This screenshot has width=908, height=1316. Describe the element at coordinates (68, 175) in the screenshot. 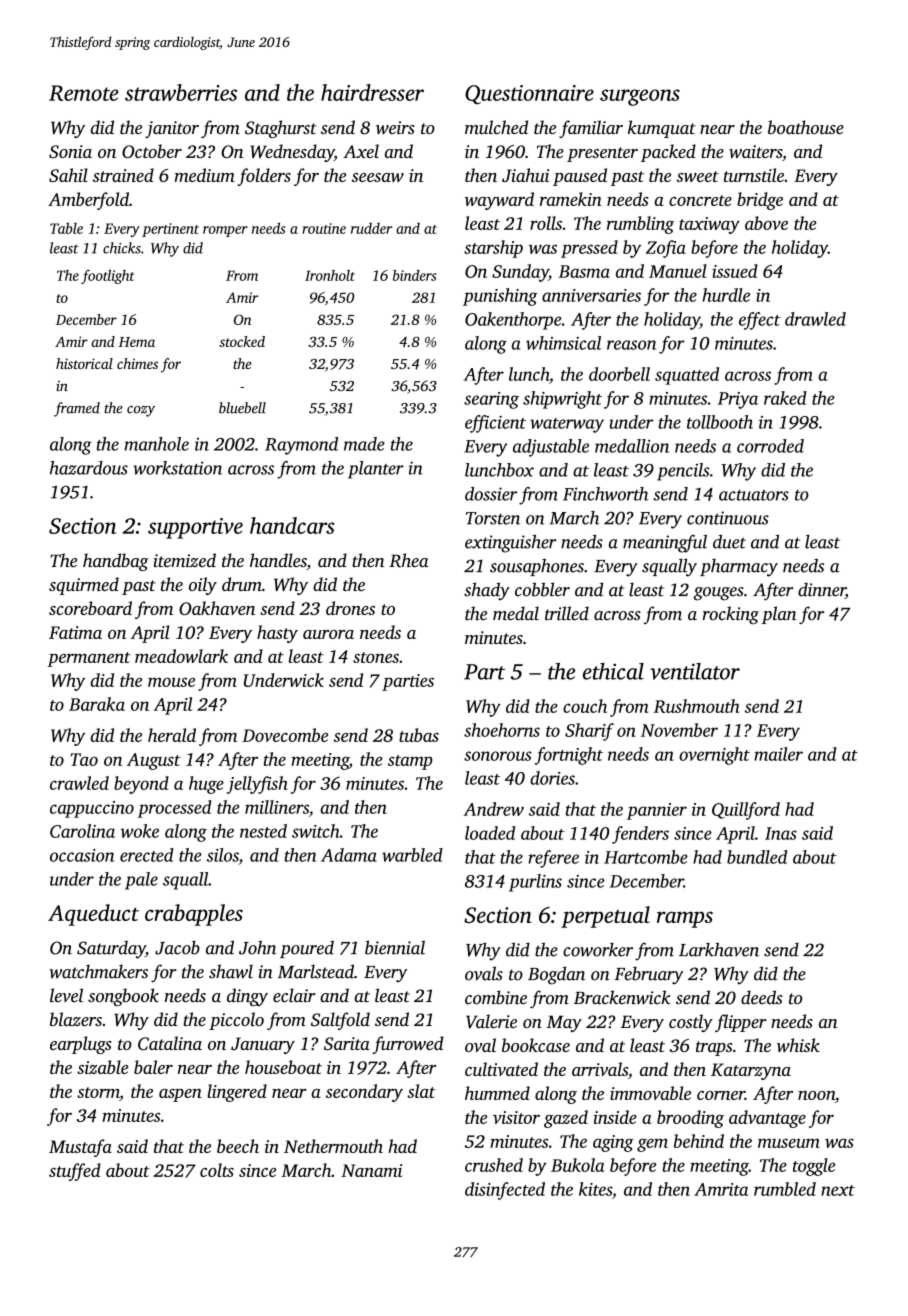

I see `Sahil` at that location.
